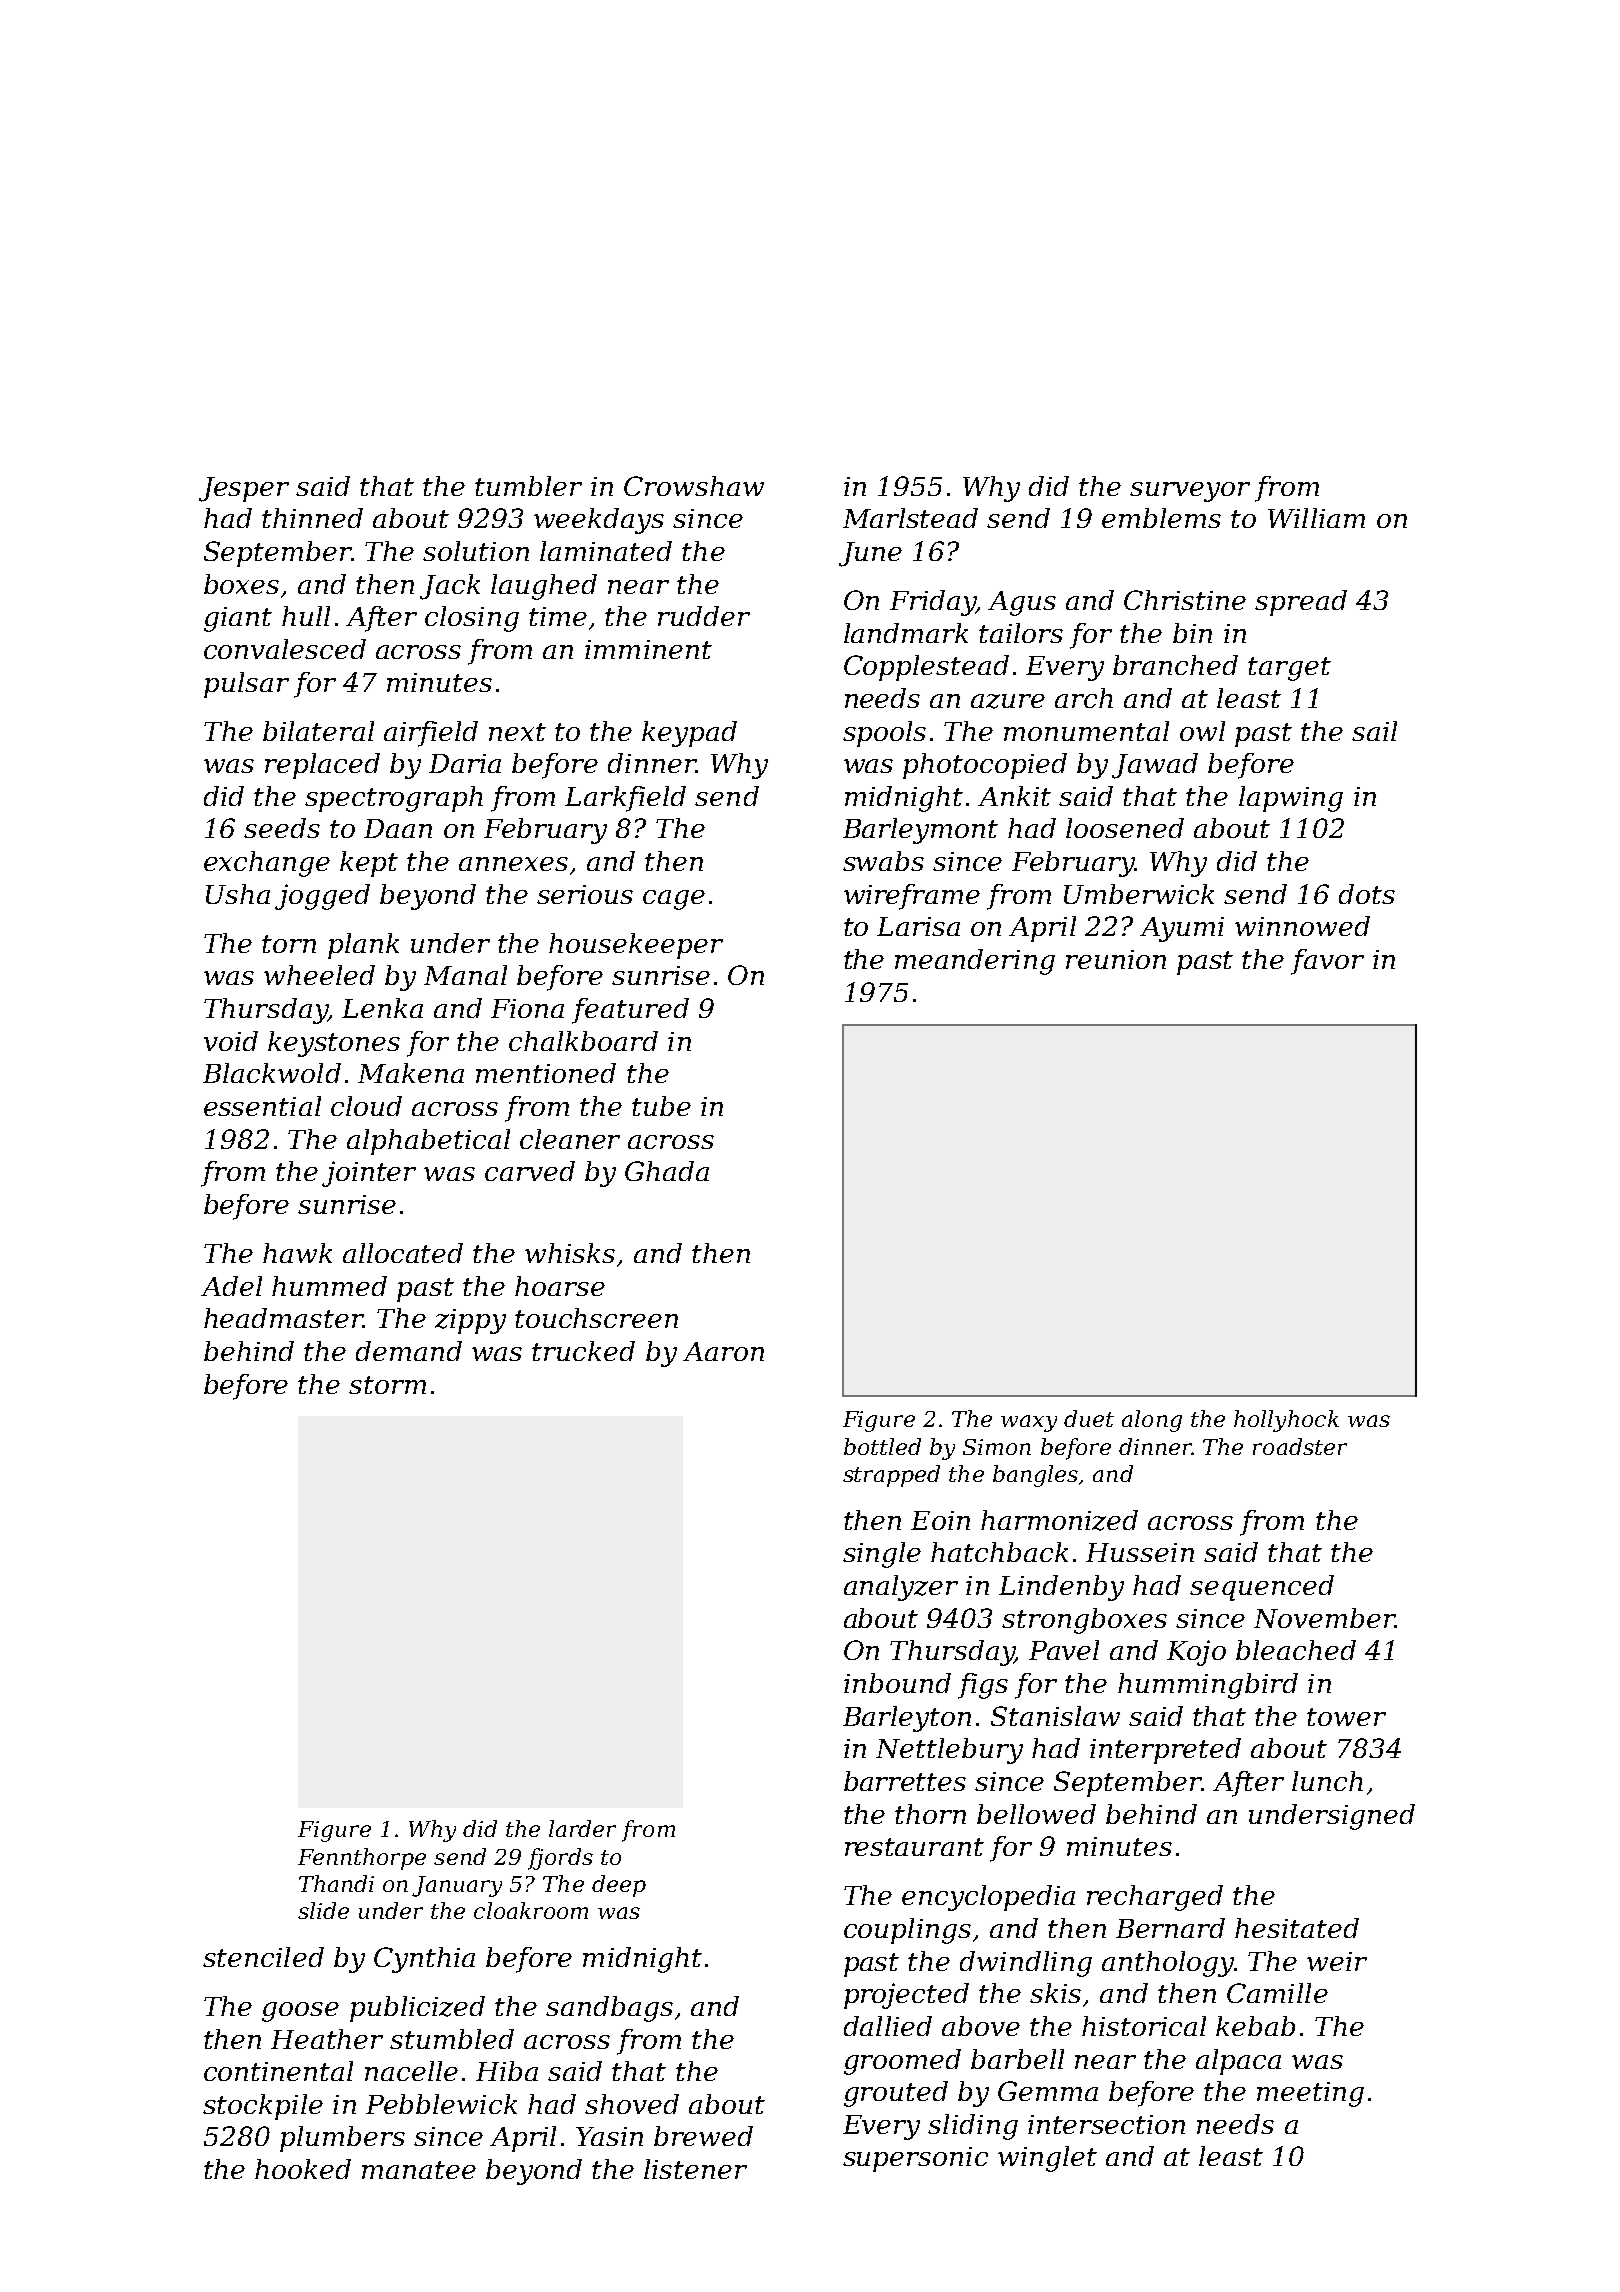 Image resolution: width=1620 pixels, height=2292 pixels. I want to click on cloud, so click(366, 1106).
